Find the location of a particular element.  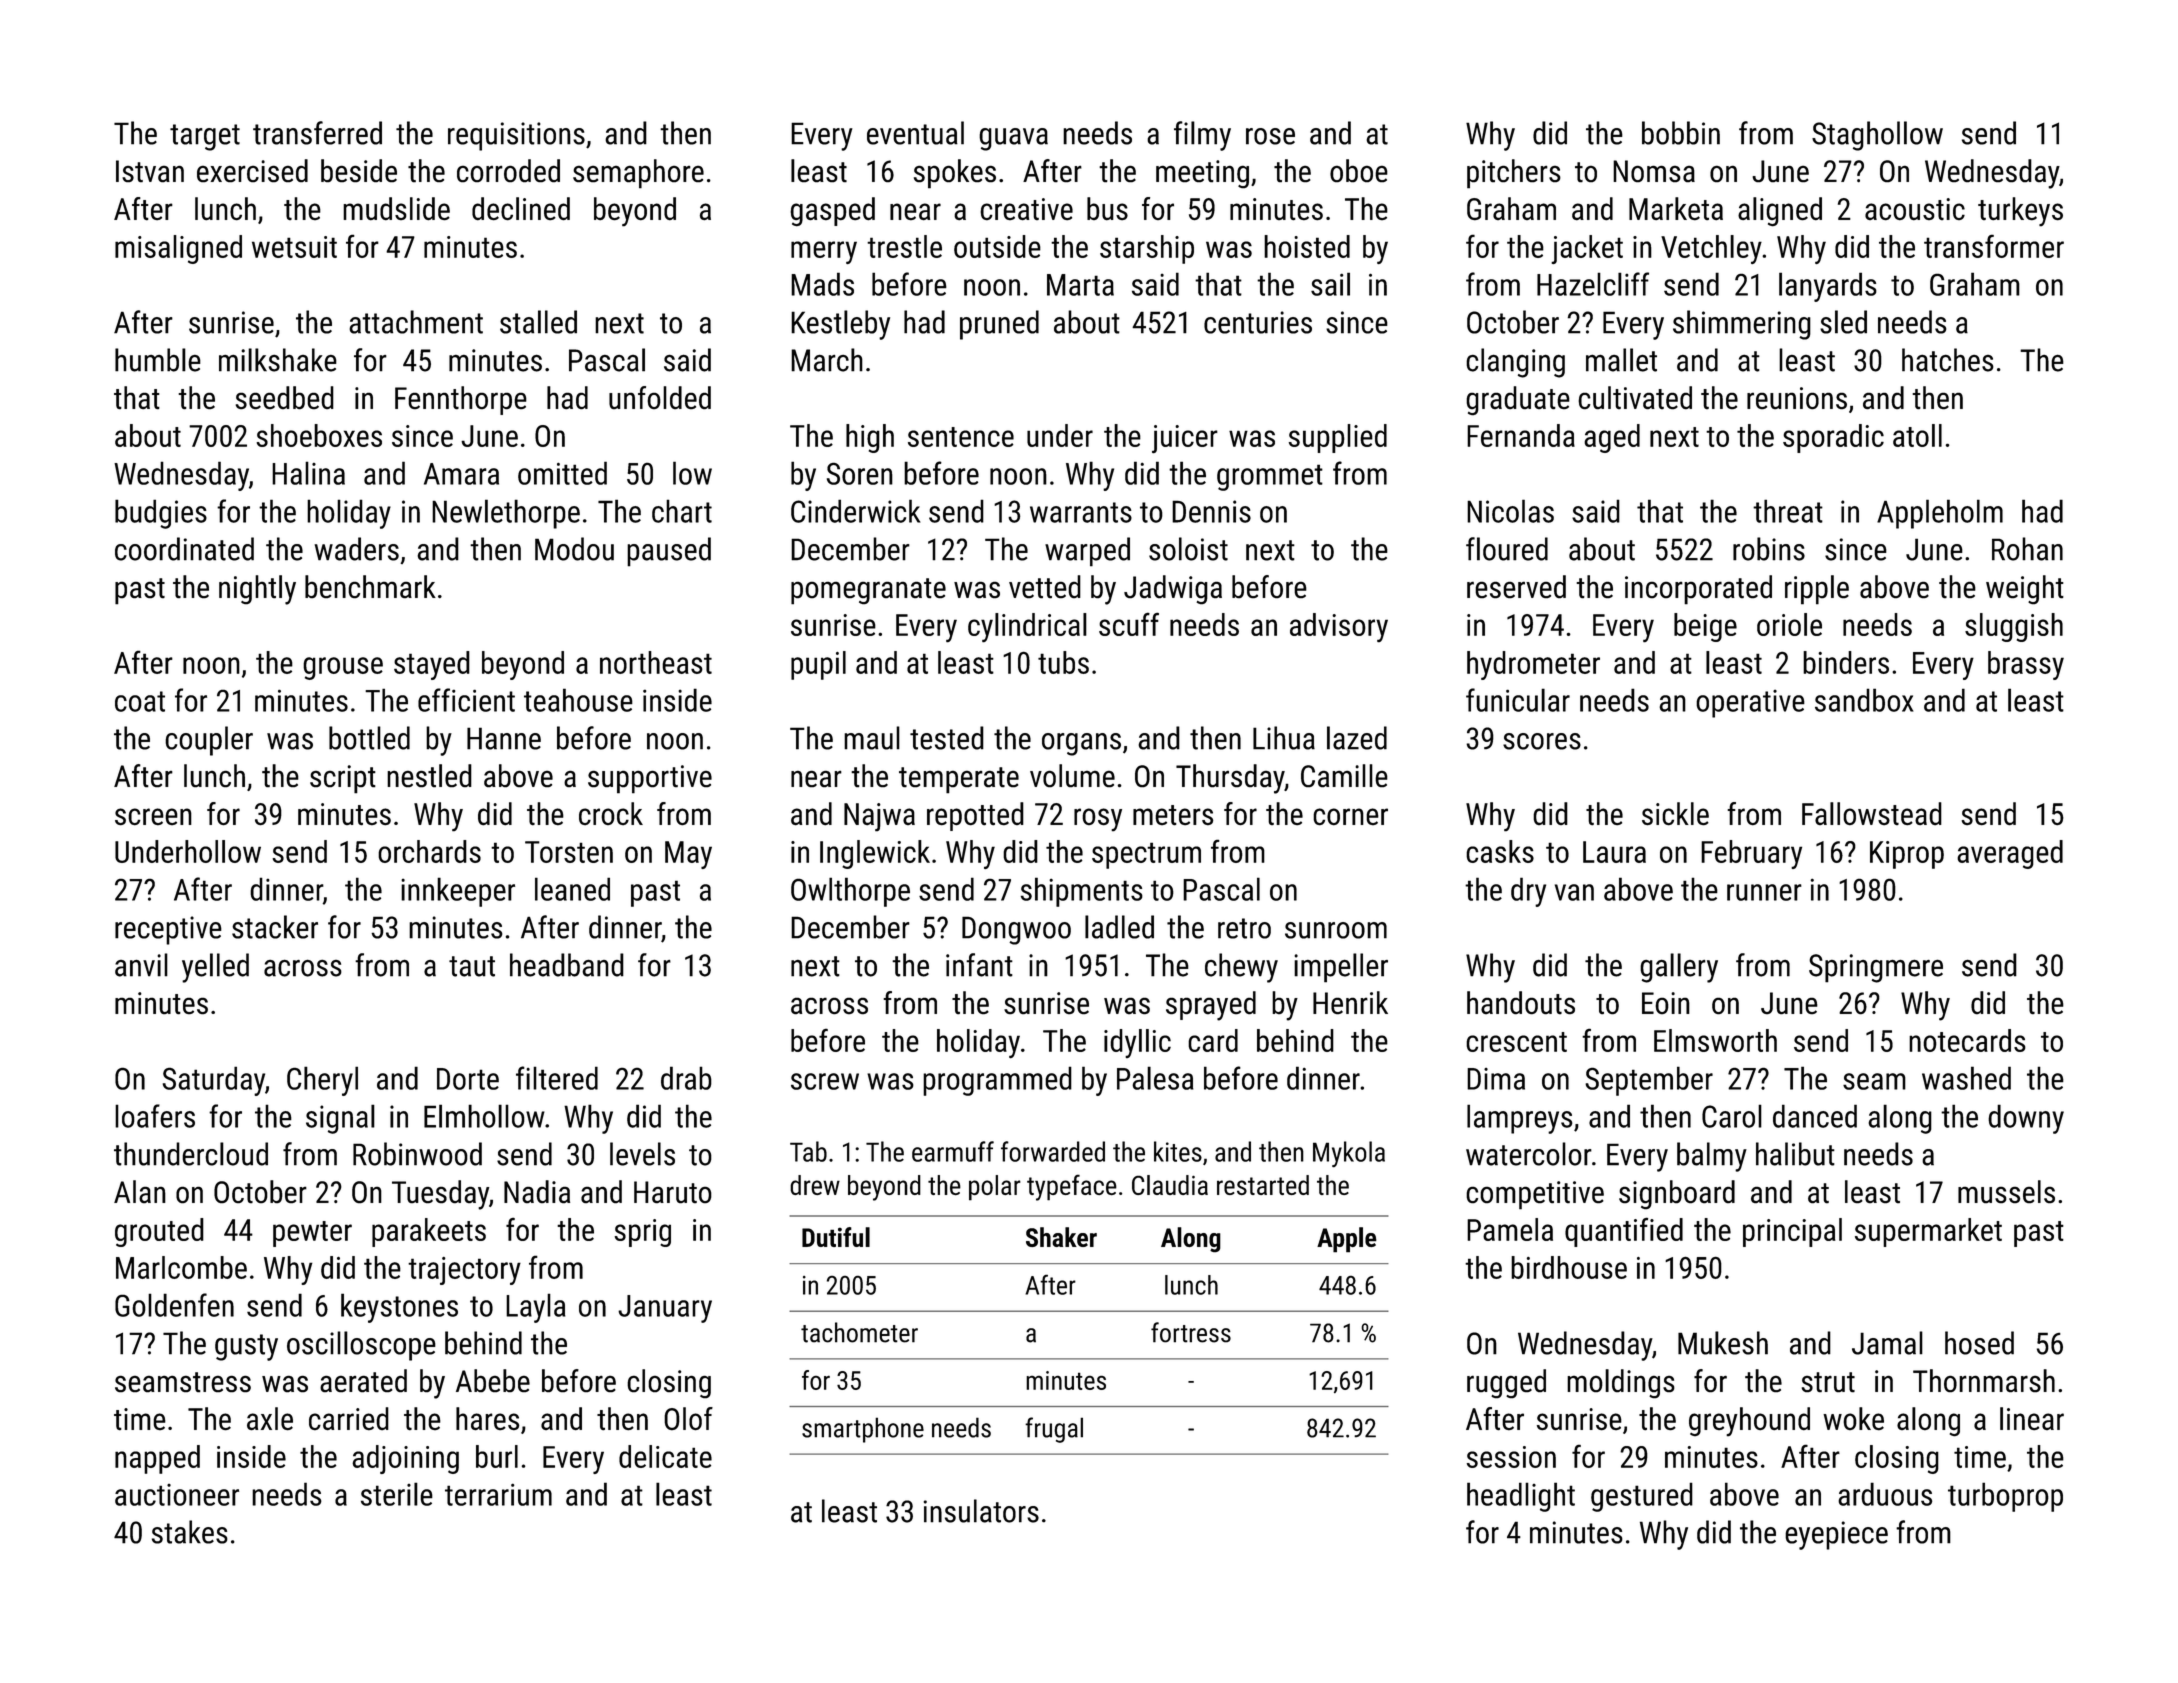

target is located at coordinates (205, 137).
